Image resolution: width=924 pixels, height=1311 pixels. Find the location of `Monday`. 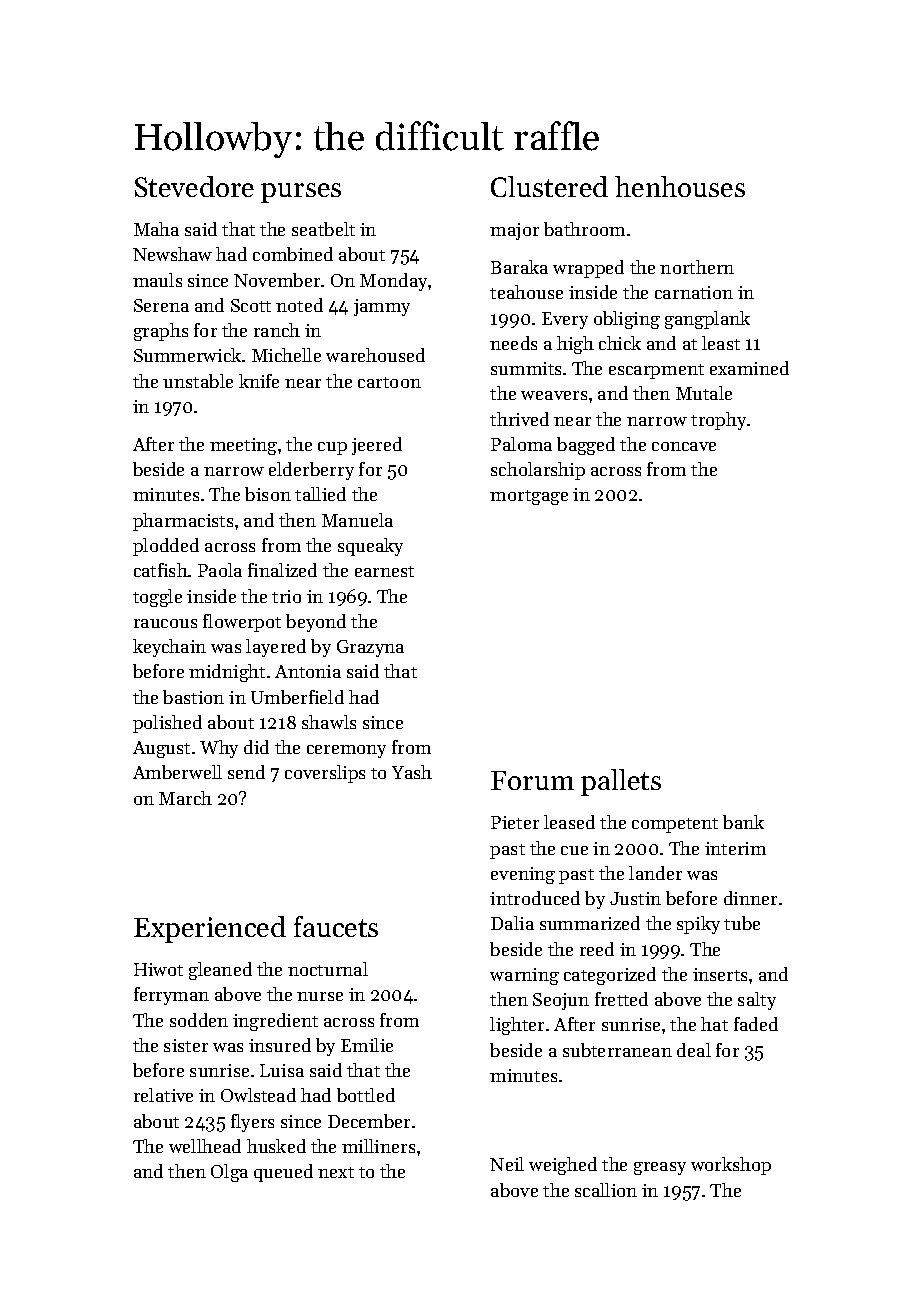

Monday is located at coordinates (393, 282).
